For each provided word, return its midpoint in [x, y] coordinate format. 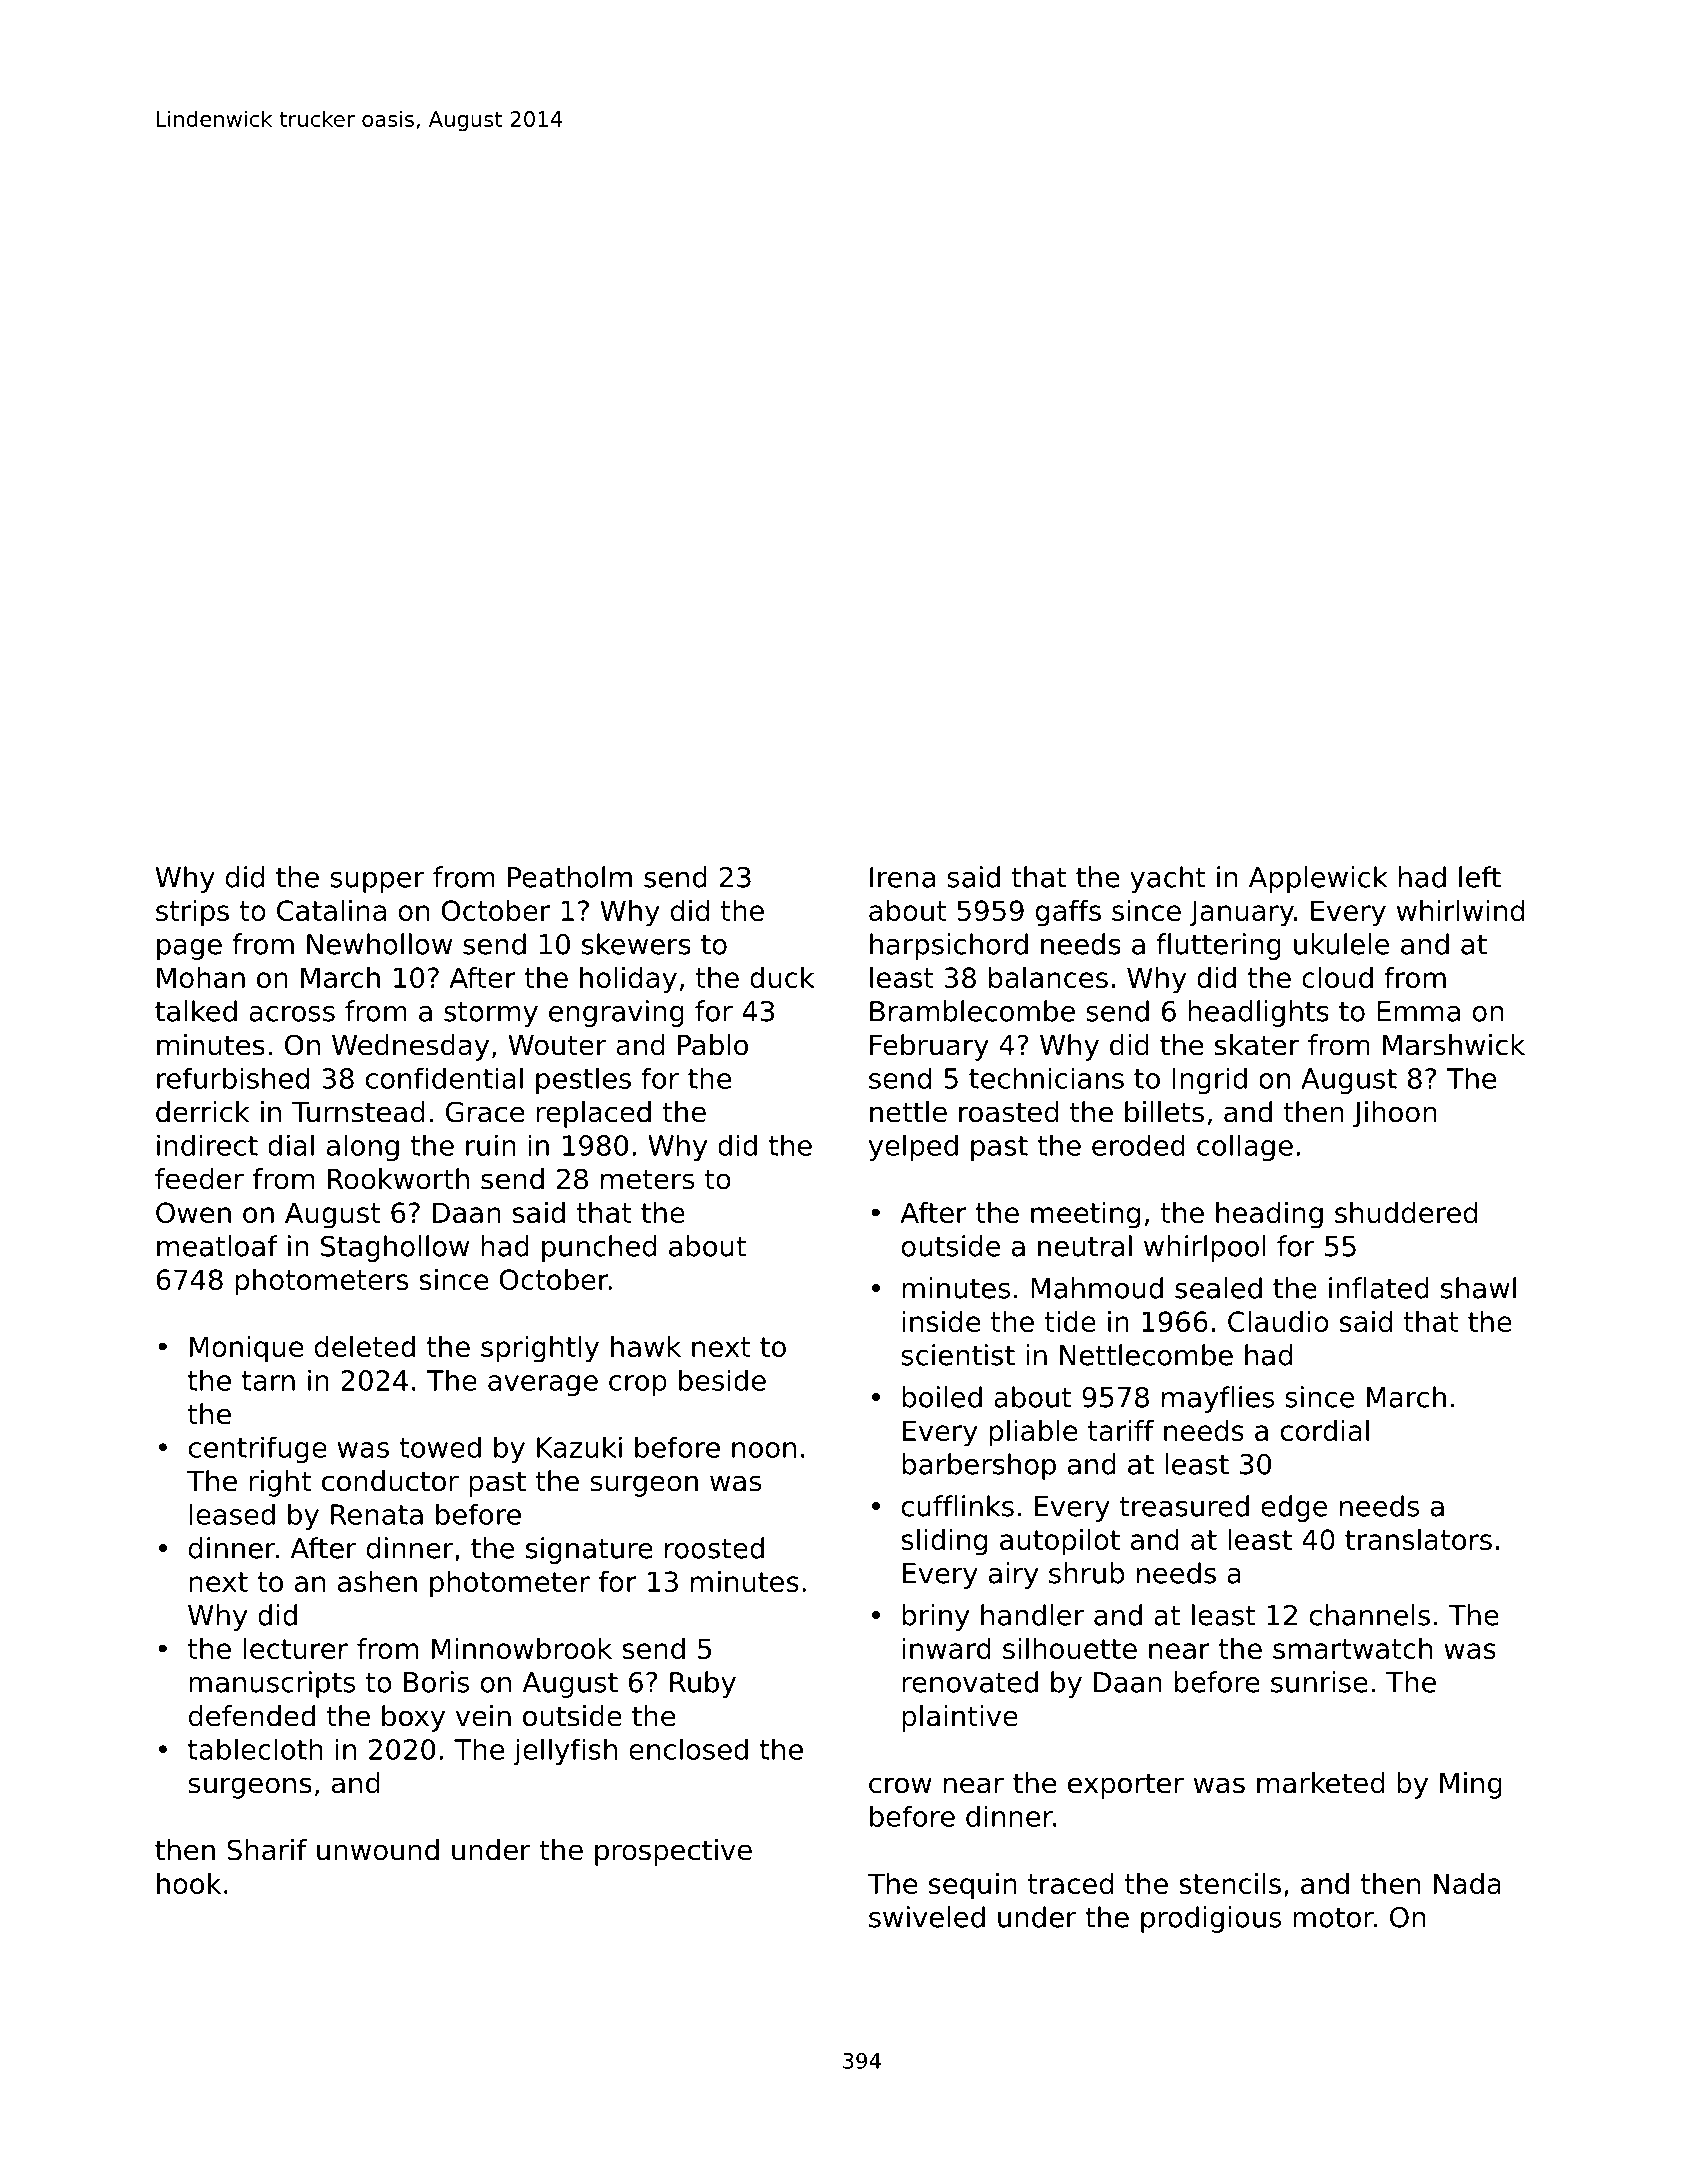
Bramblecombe [972, 1011]
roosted [714, 1548]
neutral [1085, 1246]
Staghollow [395, 1248]
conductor [390, 1481]
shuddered [1406, 1212]
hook [189, 1883]
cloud [1337, 977]
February [929, 1047]
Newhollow [379, 944]
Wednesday [410, 1047]
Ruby [703, 1684]
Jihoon [1395, 1114]
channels [1370, 1615]
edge [1294, 1508]
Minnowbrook [522, 1648]
